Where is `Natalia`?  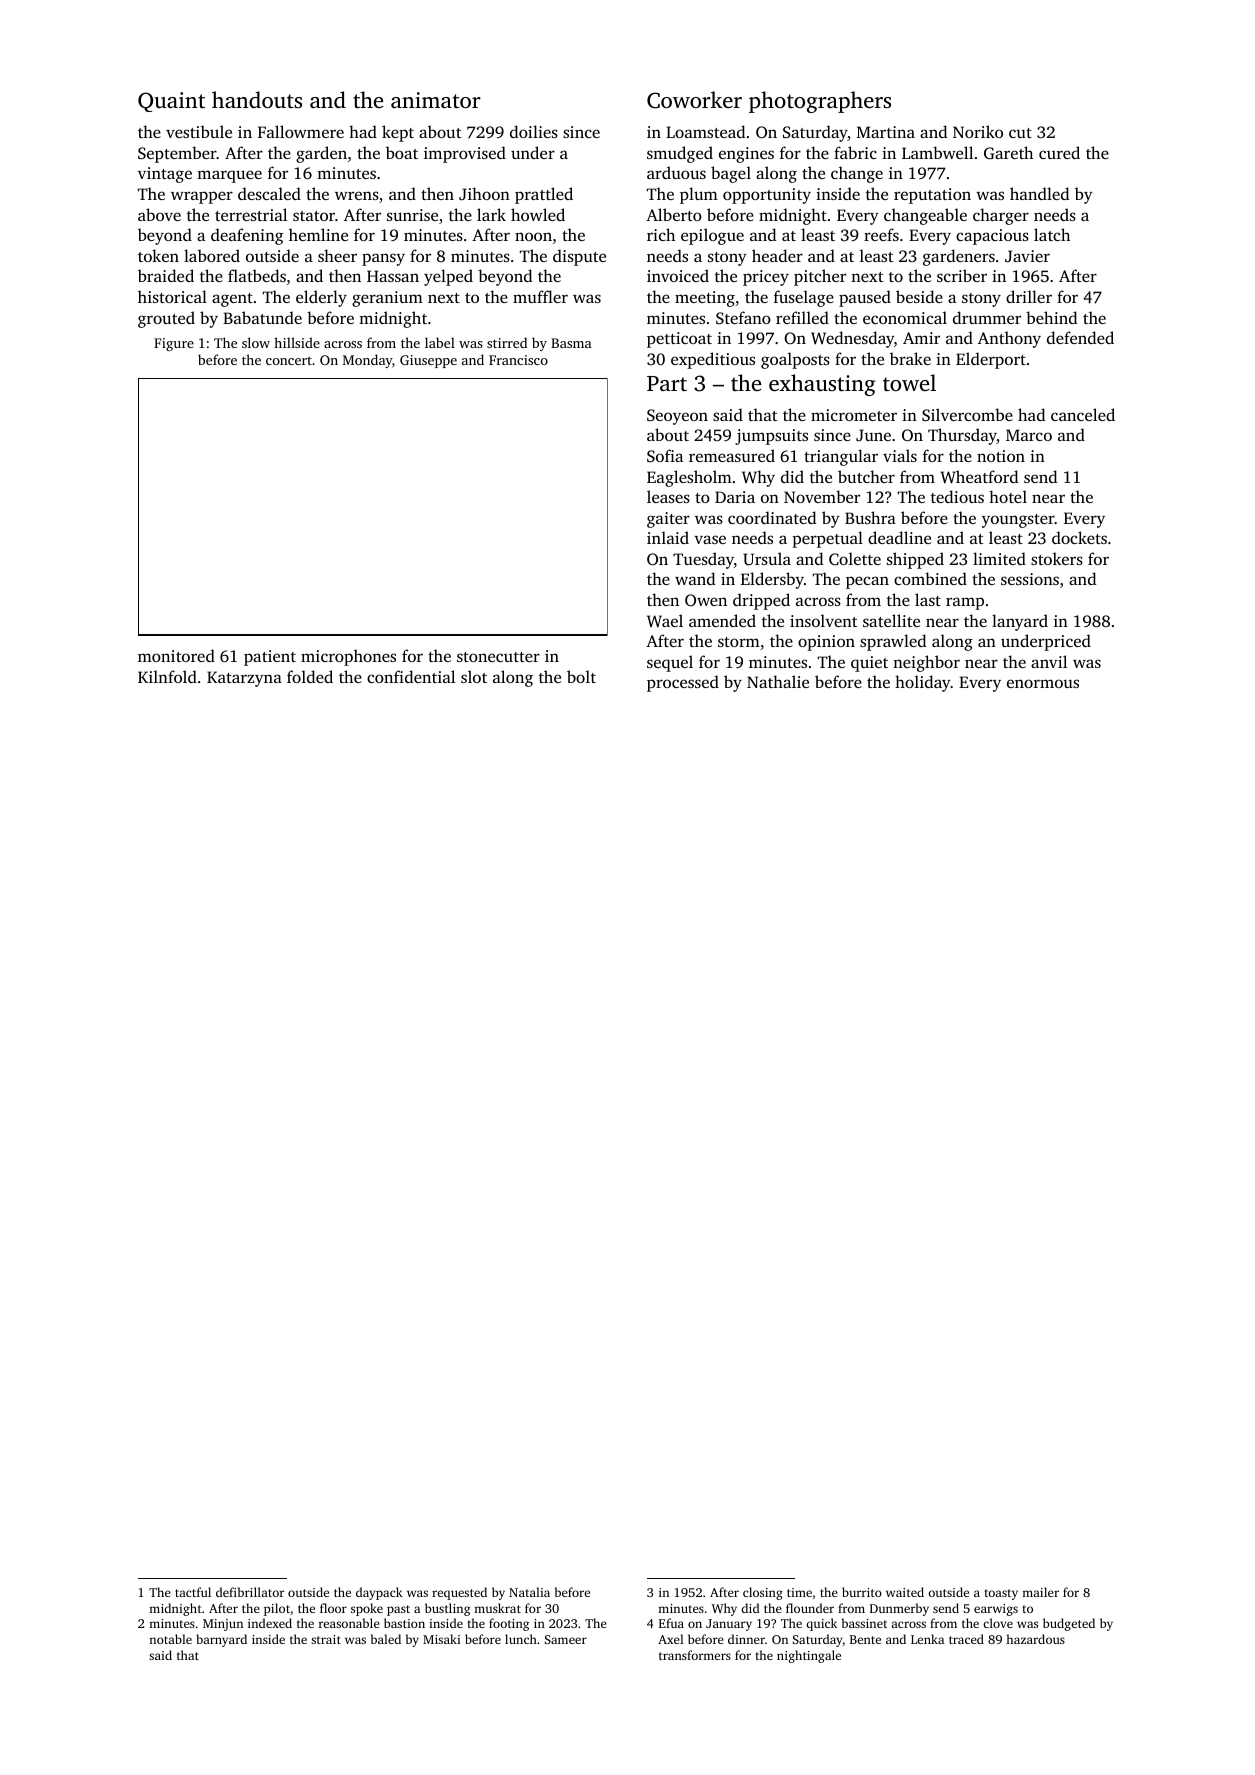
Natalia is located at coordinates (529, 1592).
